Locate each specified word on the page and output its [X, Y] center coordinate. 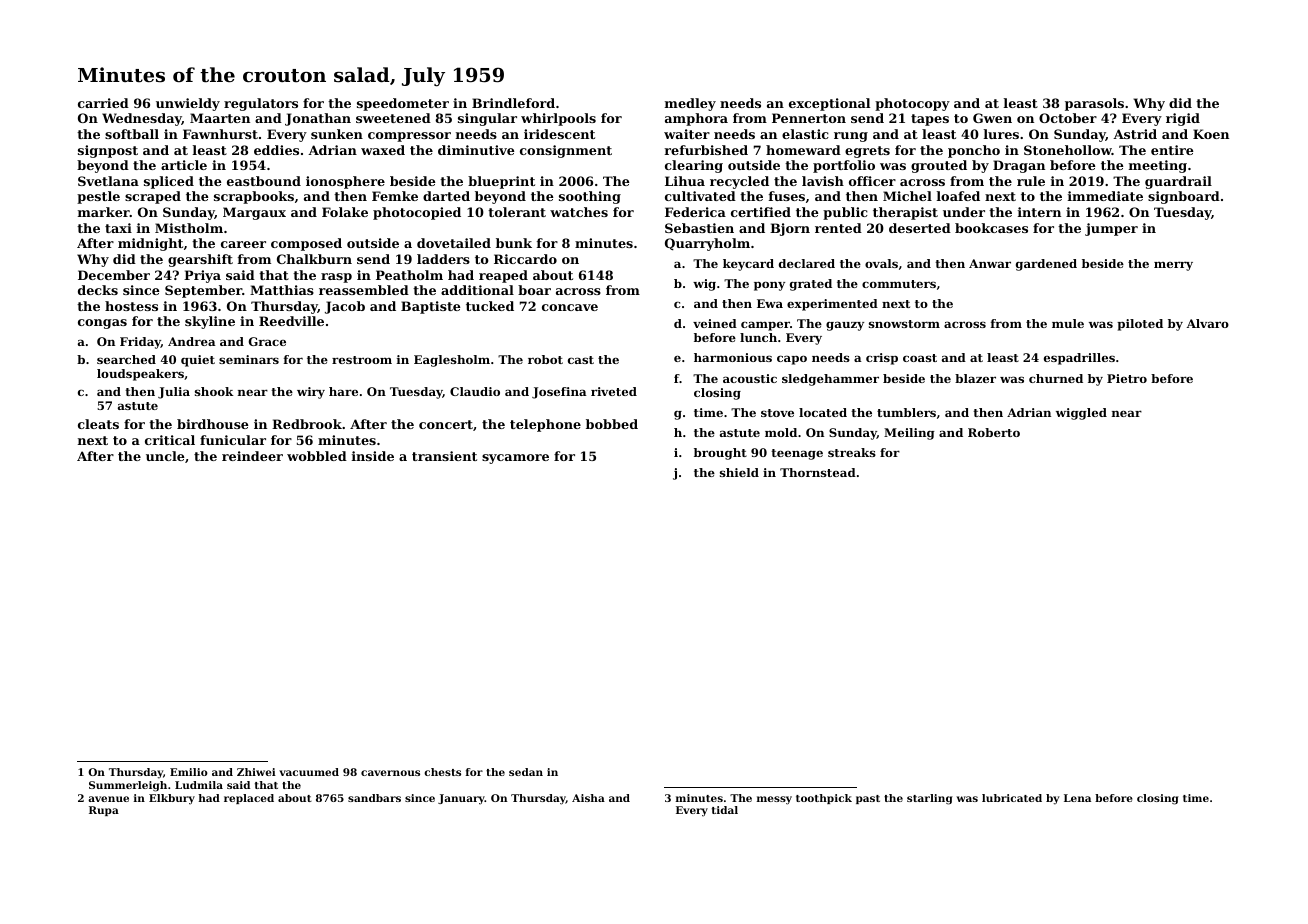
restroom [362, 360]
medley [690, 104]
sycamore [515, 459]
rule [1031, 181]
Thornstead [818, 472]
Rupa [104, 811]
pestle [98, 197]
